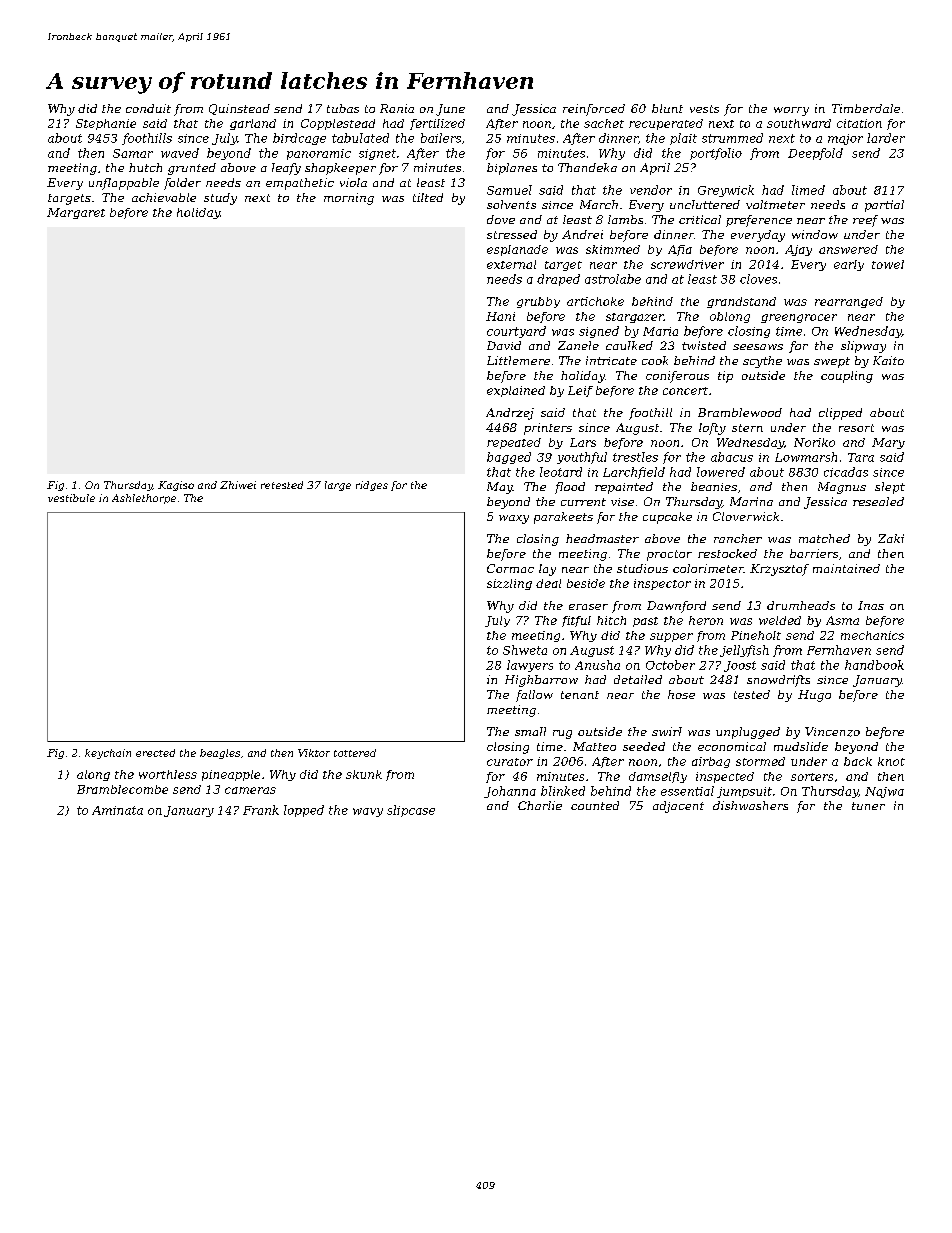  What do you see at coordinates (148, 108) in the screenshot?
I see `conduit` at bounding box center [148, 108].
